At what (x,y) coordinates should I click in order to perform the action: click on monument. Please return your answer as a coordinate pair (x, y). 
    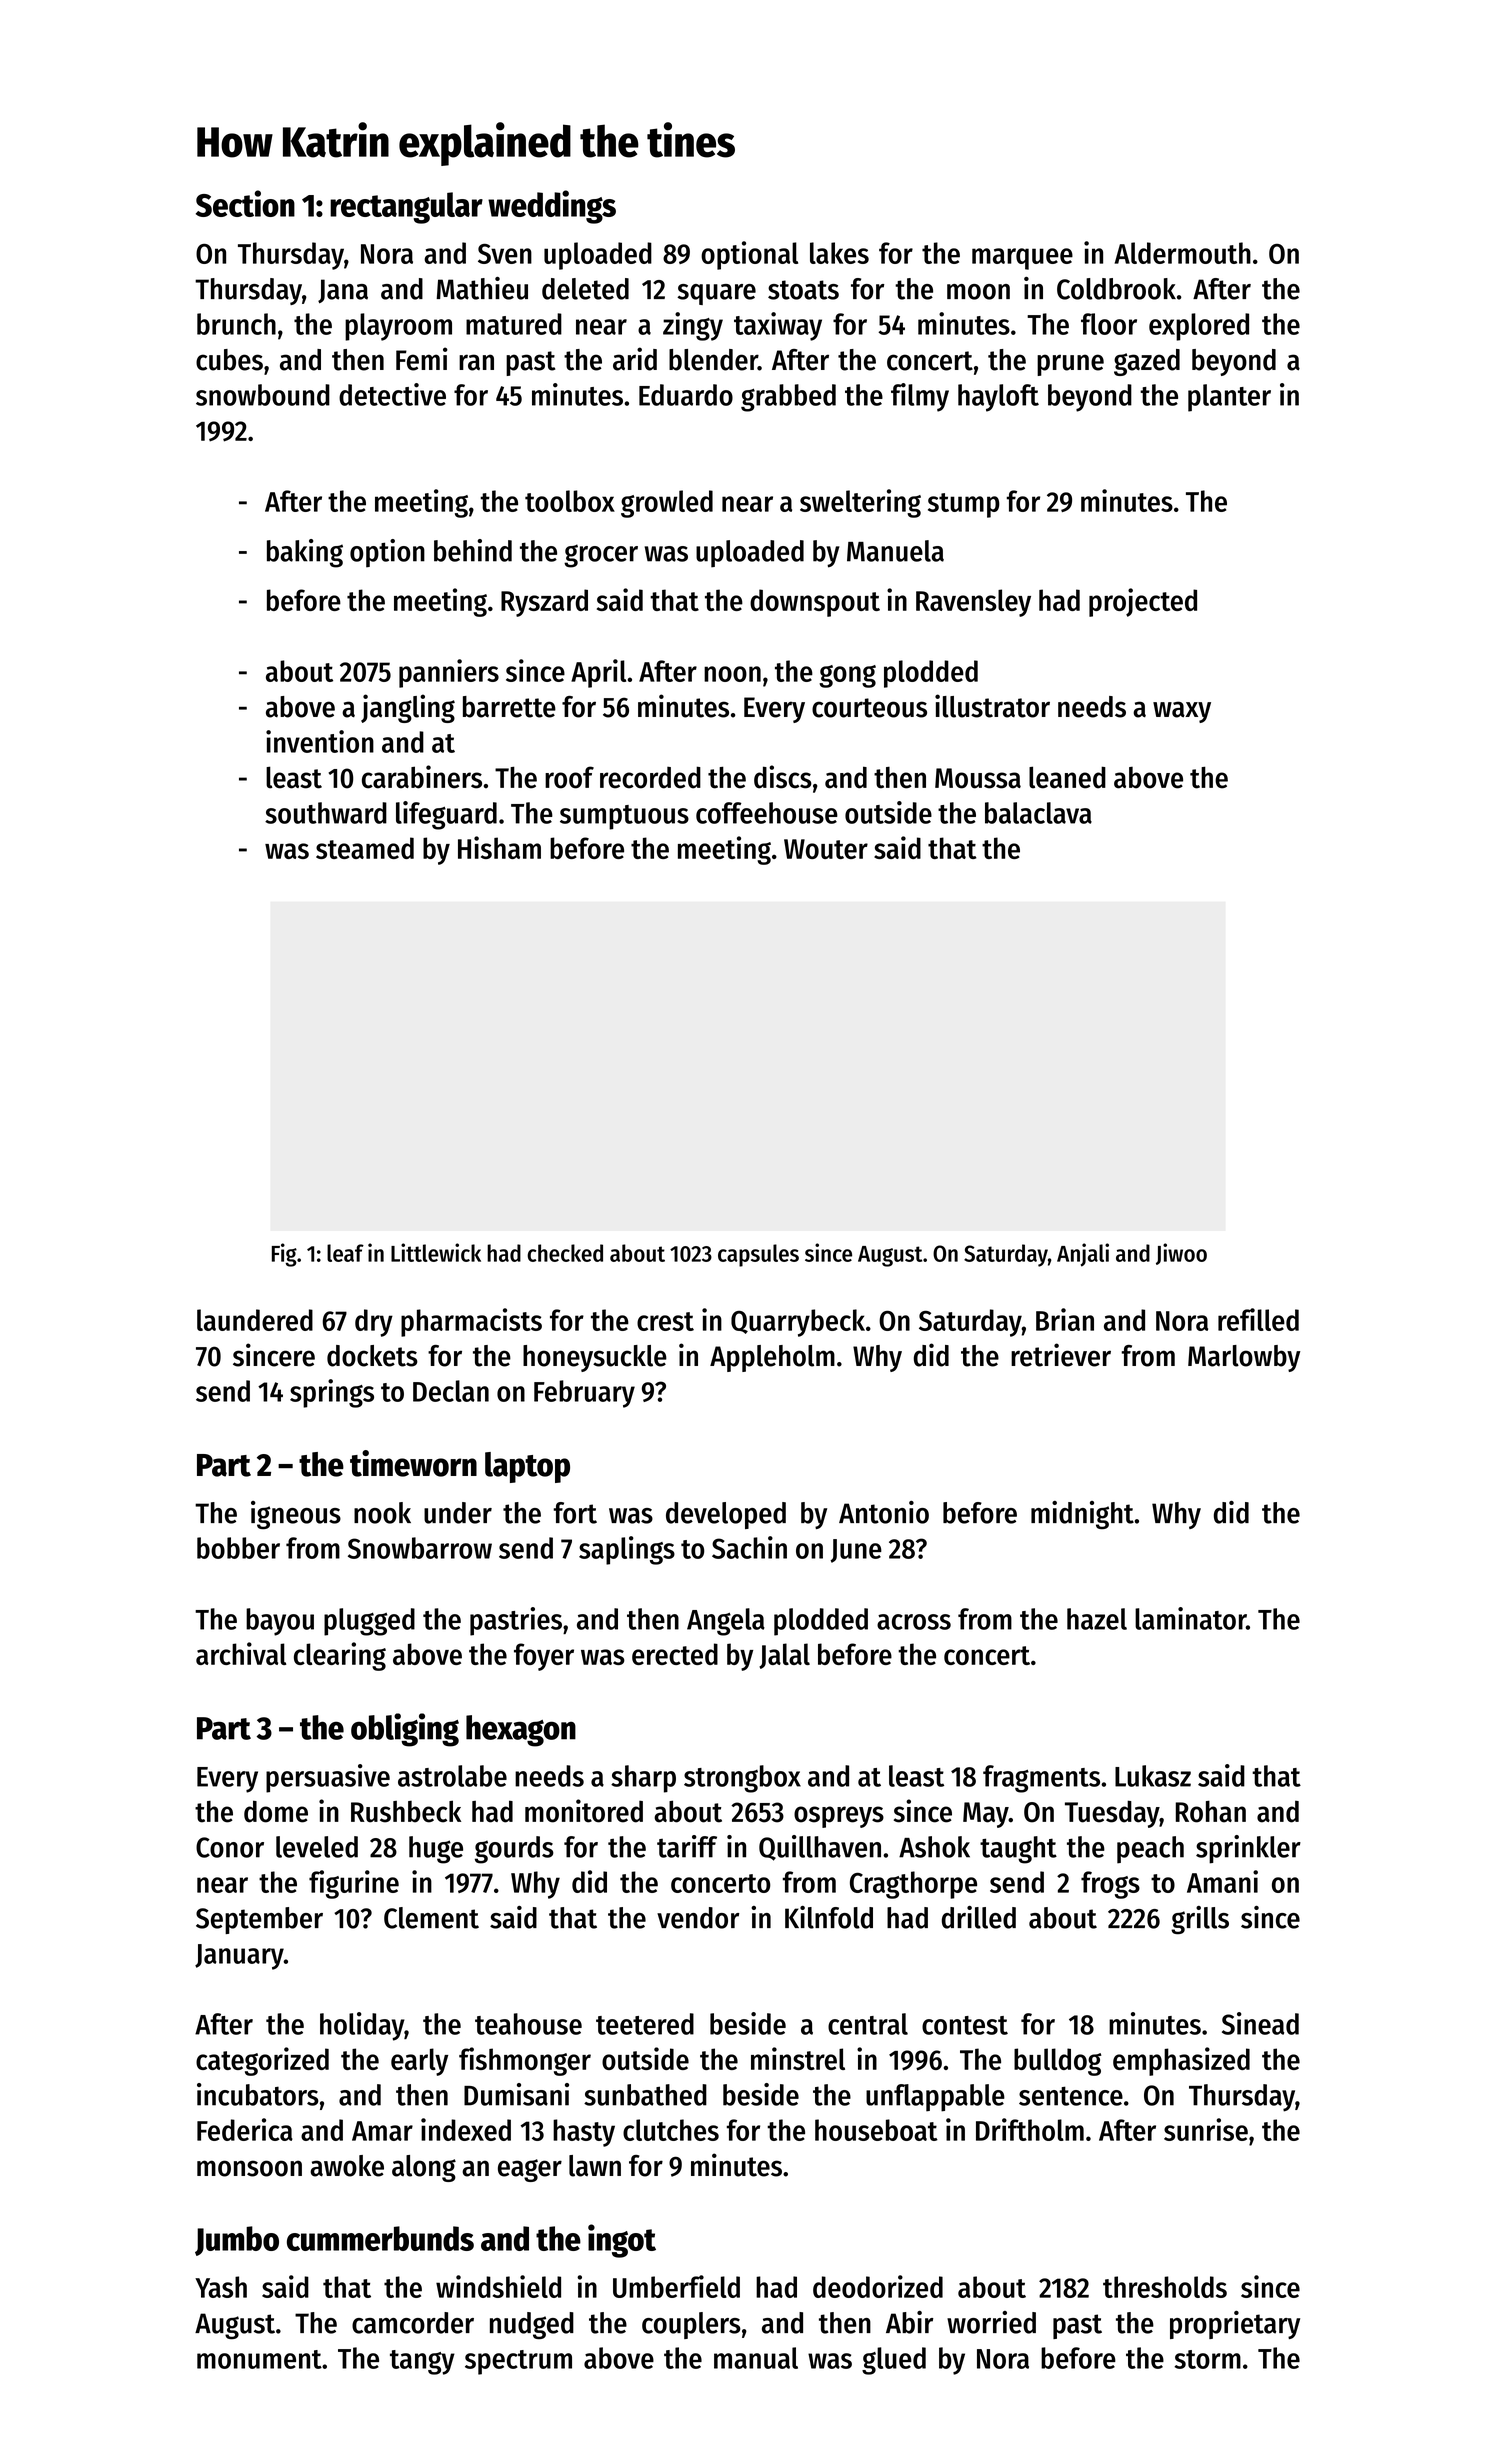
    Looking at the image, I should click on (259, 2359).
